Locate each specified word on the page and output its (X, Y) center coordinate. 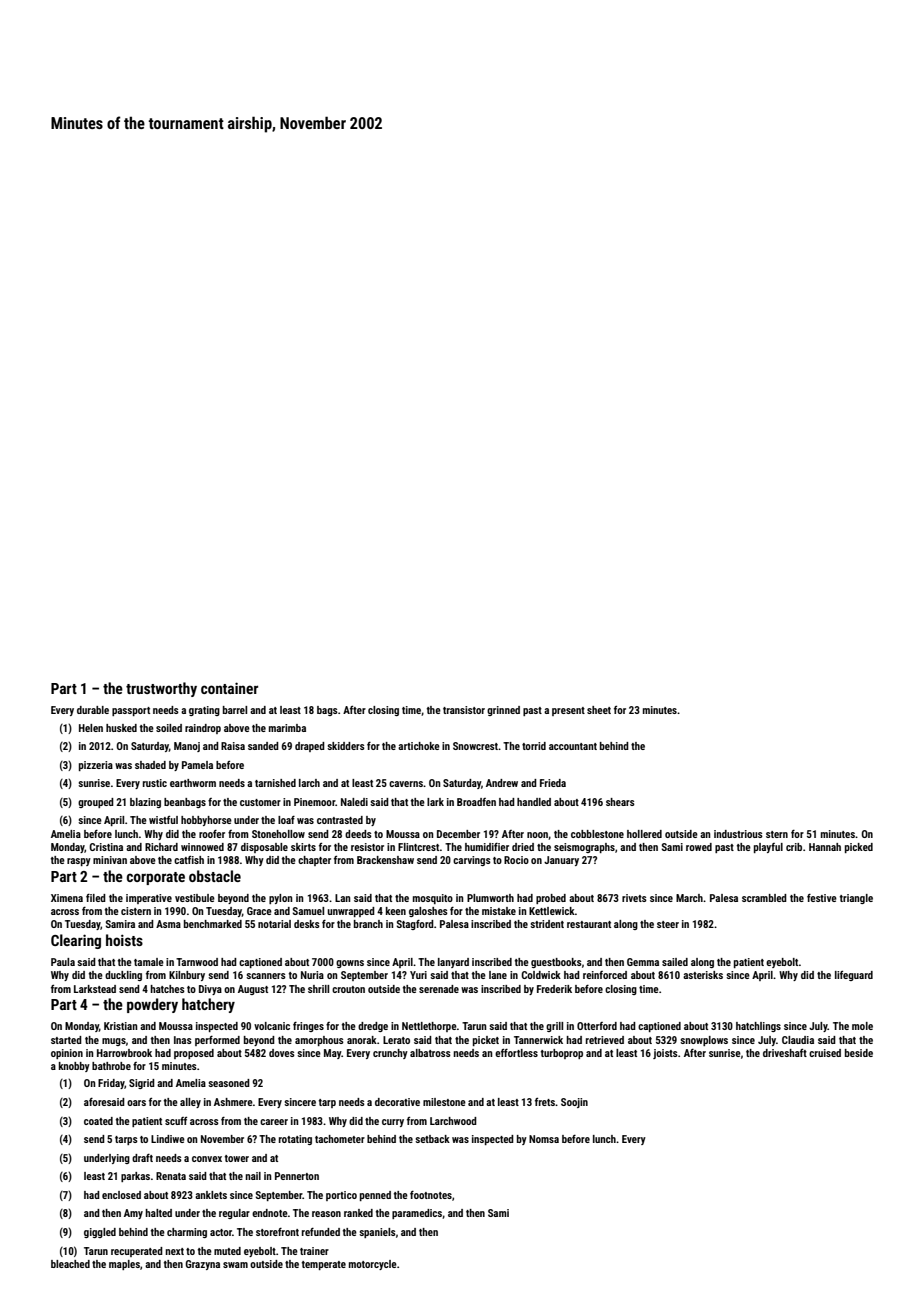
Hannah (825, 847)
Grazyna (203, 1265)
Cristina (106, 847)
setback (432, 1139)
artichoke (419, 746)
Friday (111, 1084)
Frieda (553, 783)
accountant (573, 746)
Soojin (574, 1103)
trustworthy (161, 689)
